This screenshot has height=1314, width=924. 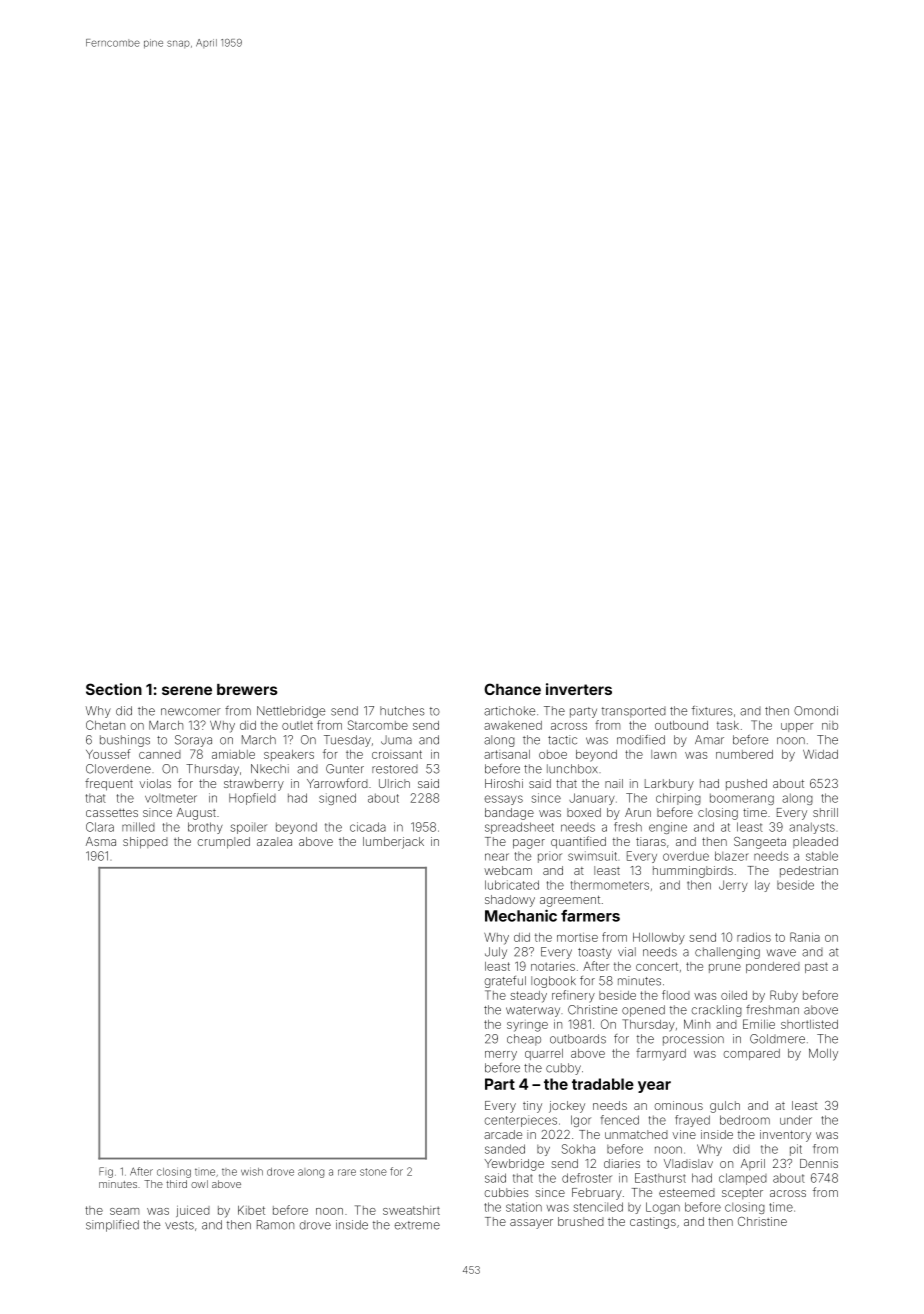 I want to click on syringe, so click(x=527, y=1026).
